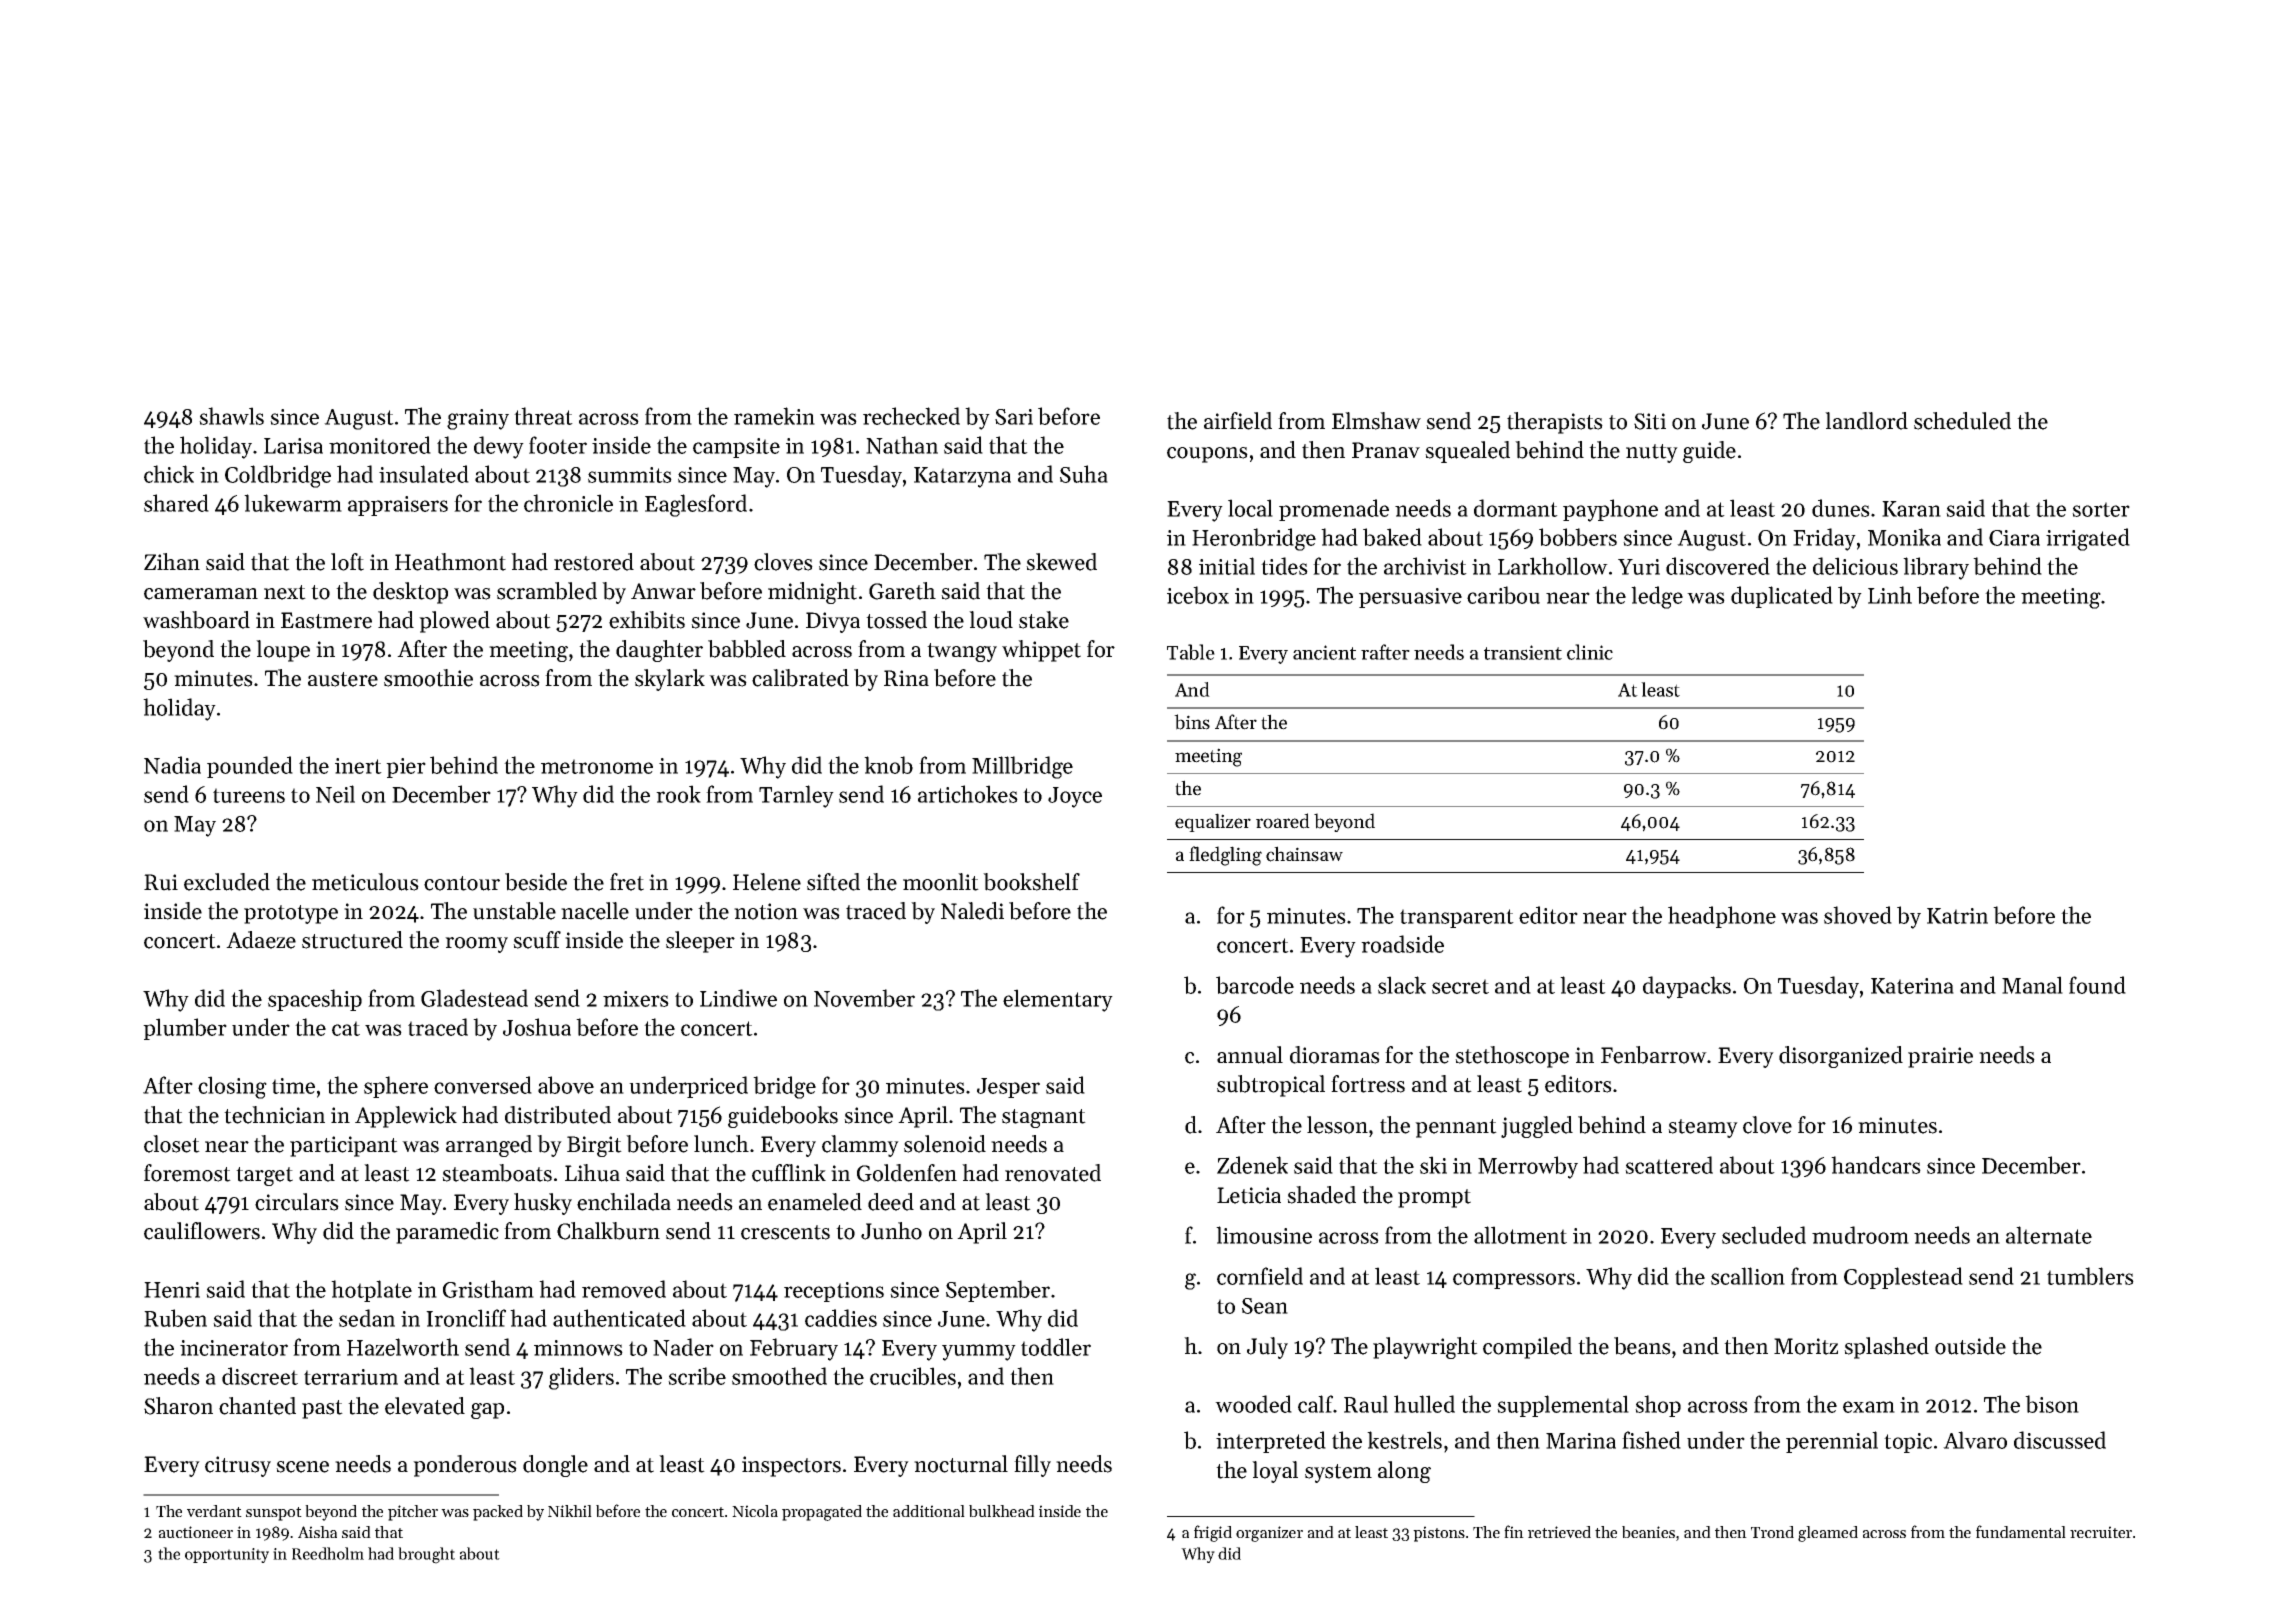 Image resolution: width=2282 pixels, height=1614 pixels. I want to click on handcars, so click(1876, 1165).
